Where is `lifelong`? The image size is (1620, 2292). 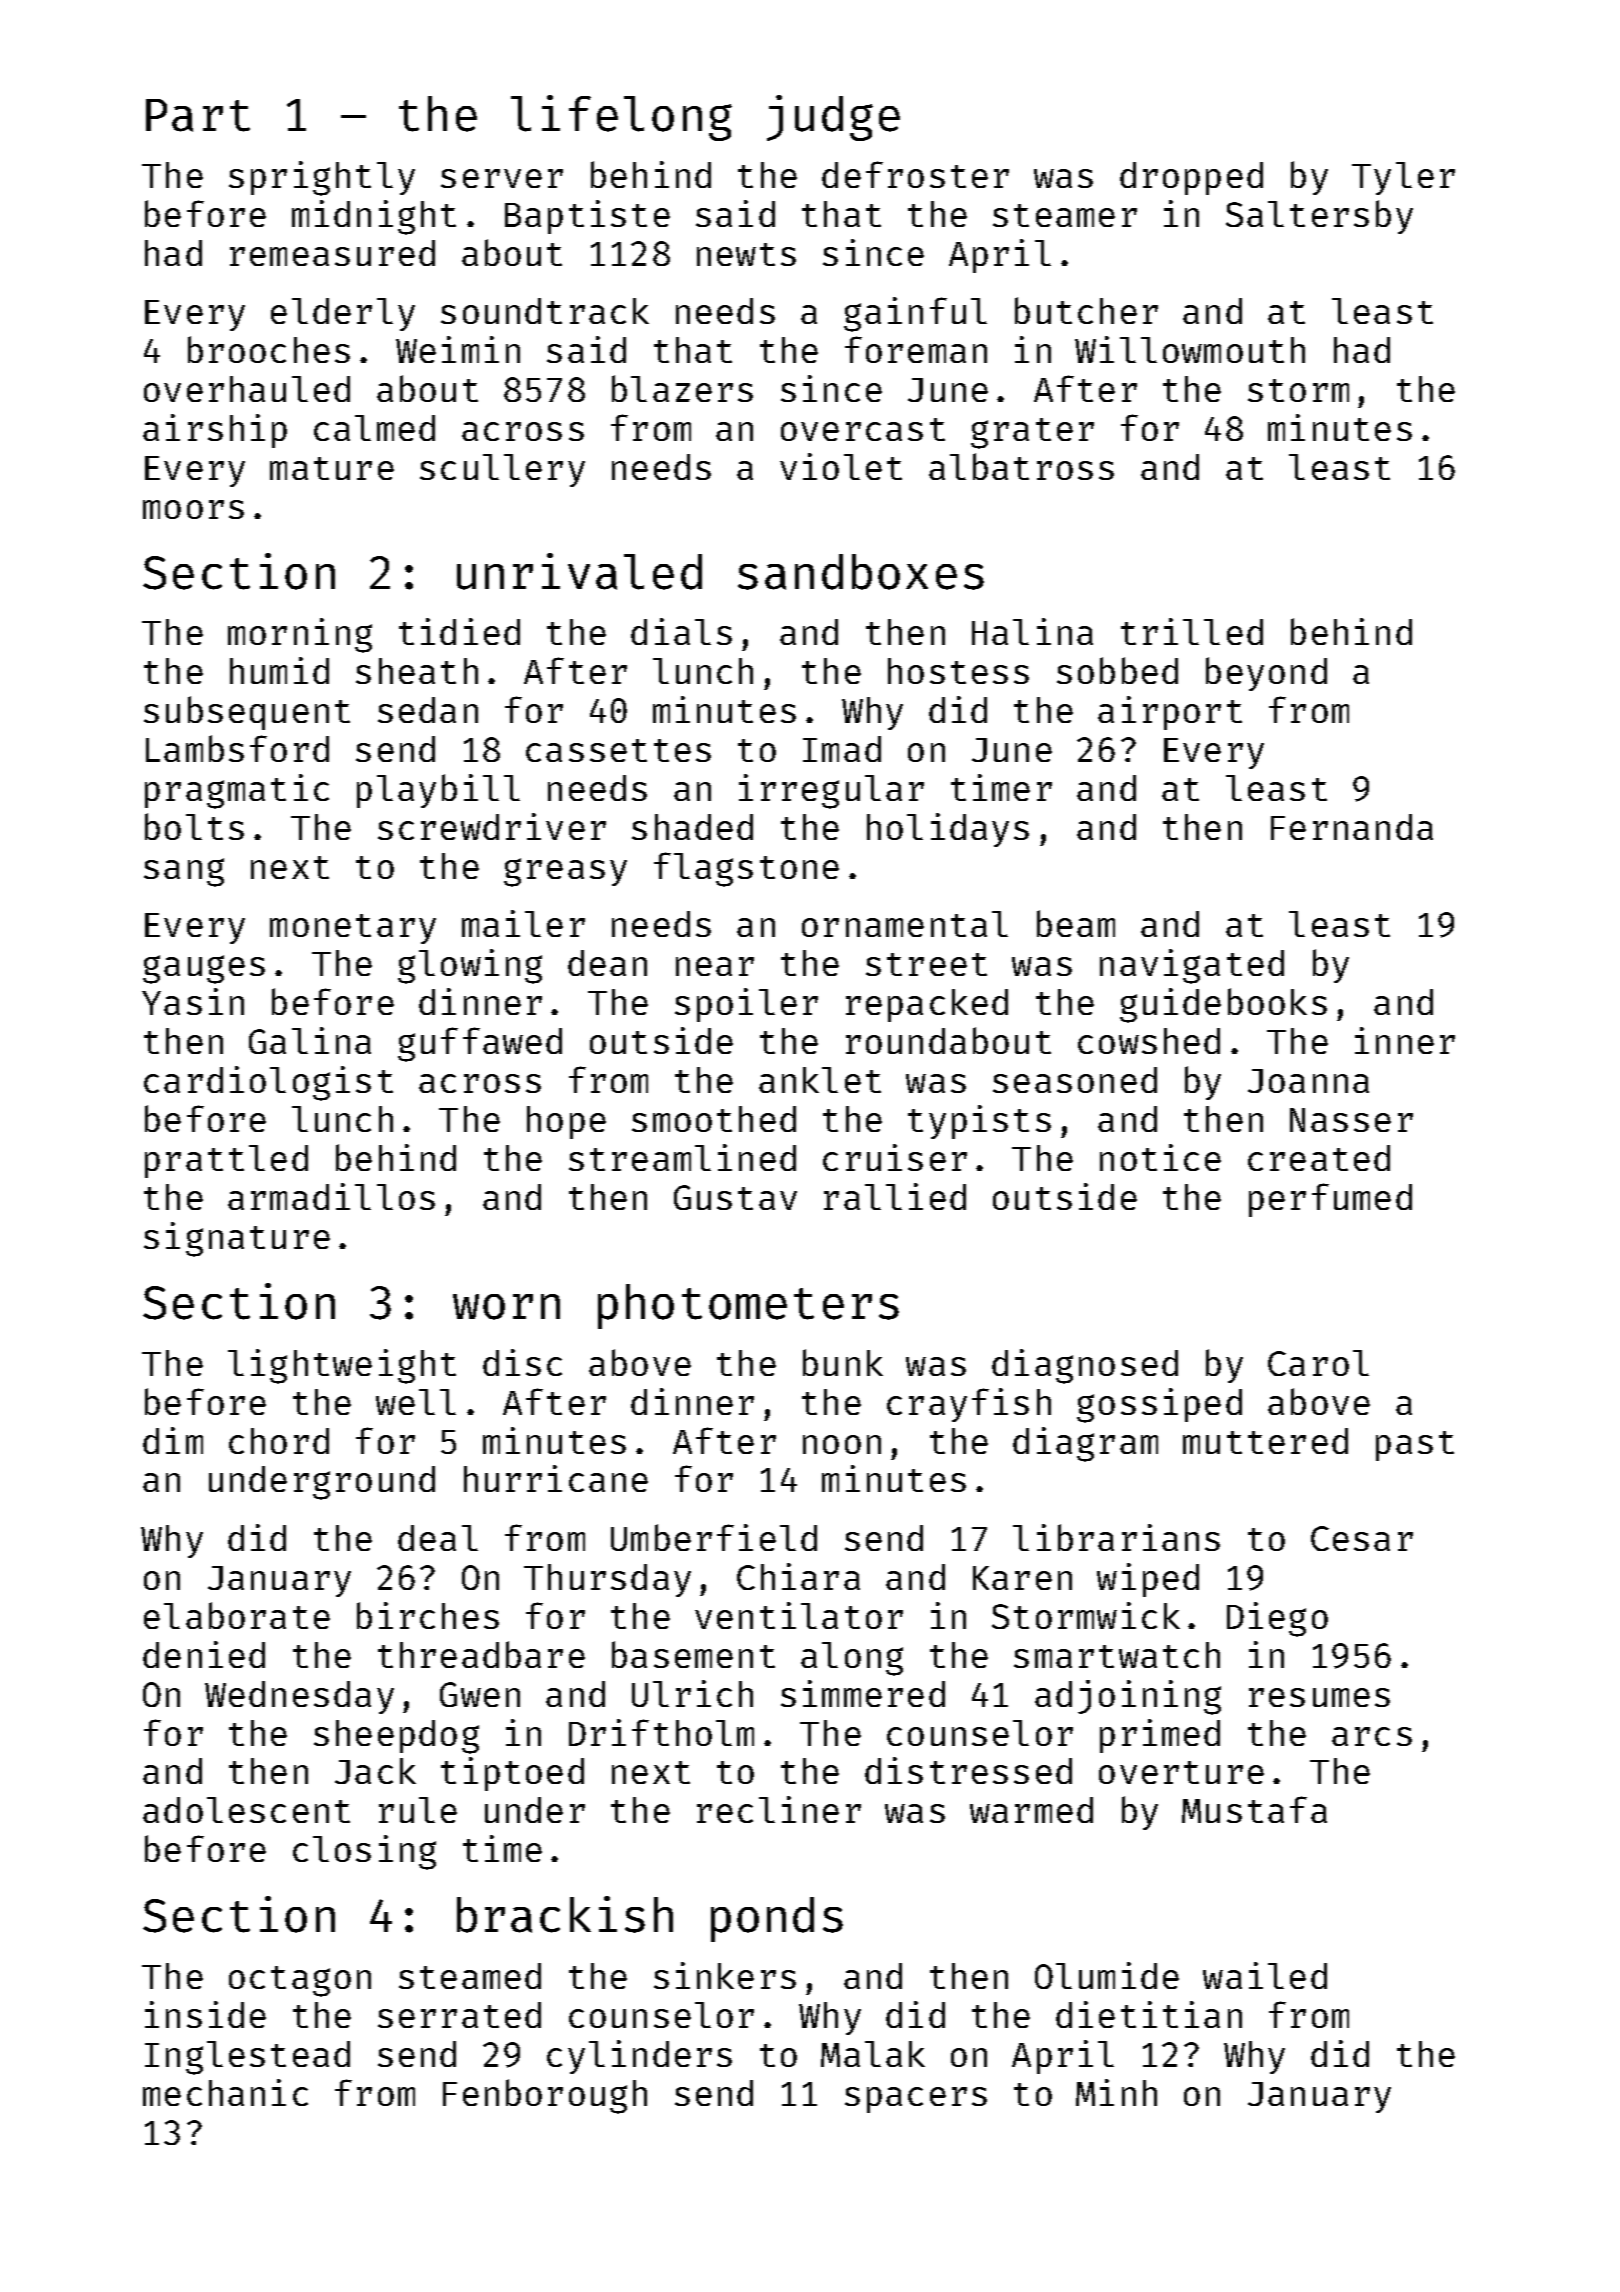 lifelong is located at coordinates (621, 118).
